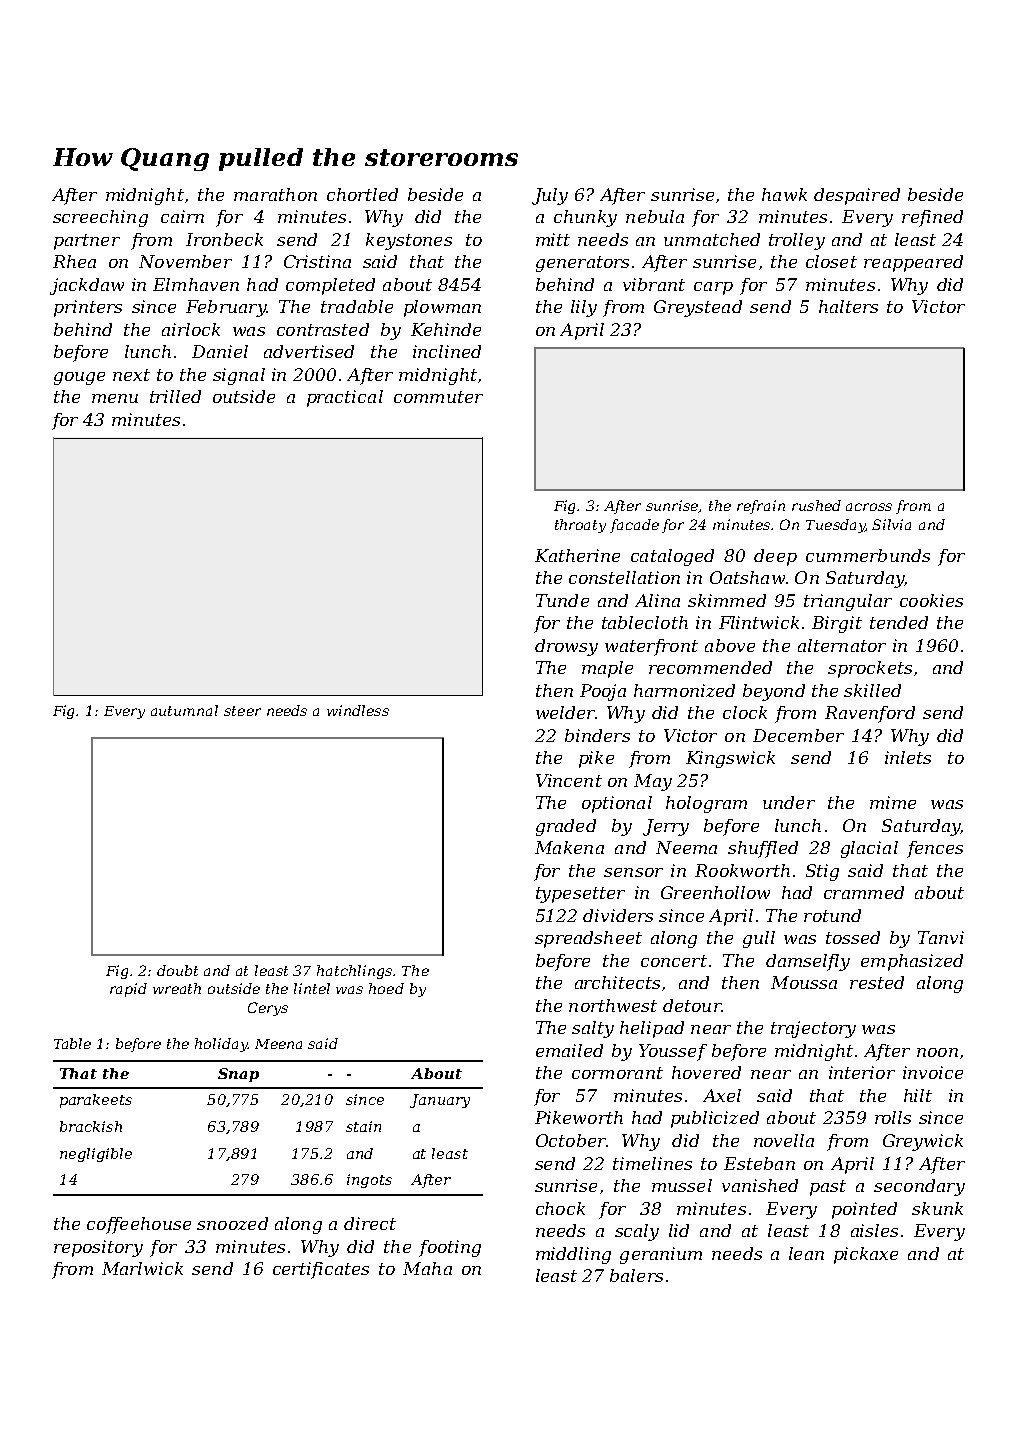  What do you see at coordinates (142, 1268) in the page?
I see `Marlwick` at bounding box center [142, 1268].
